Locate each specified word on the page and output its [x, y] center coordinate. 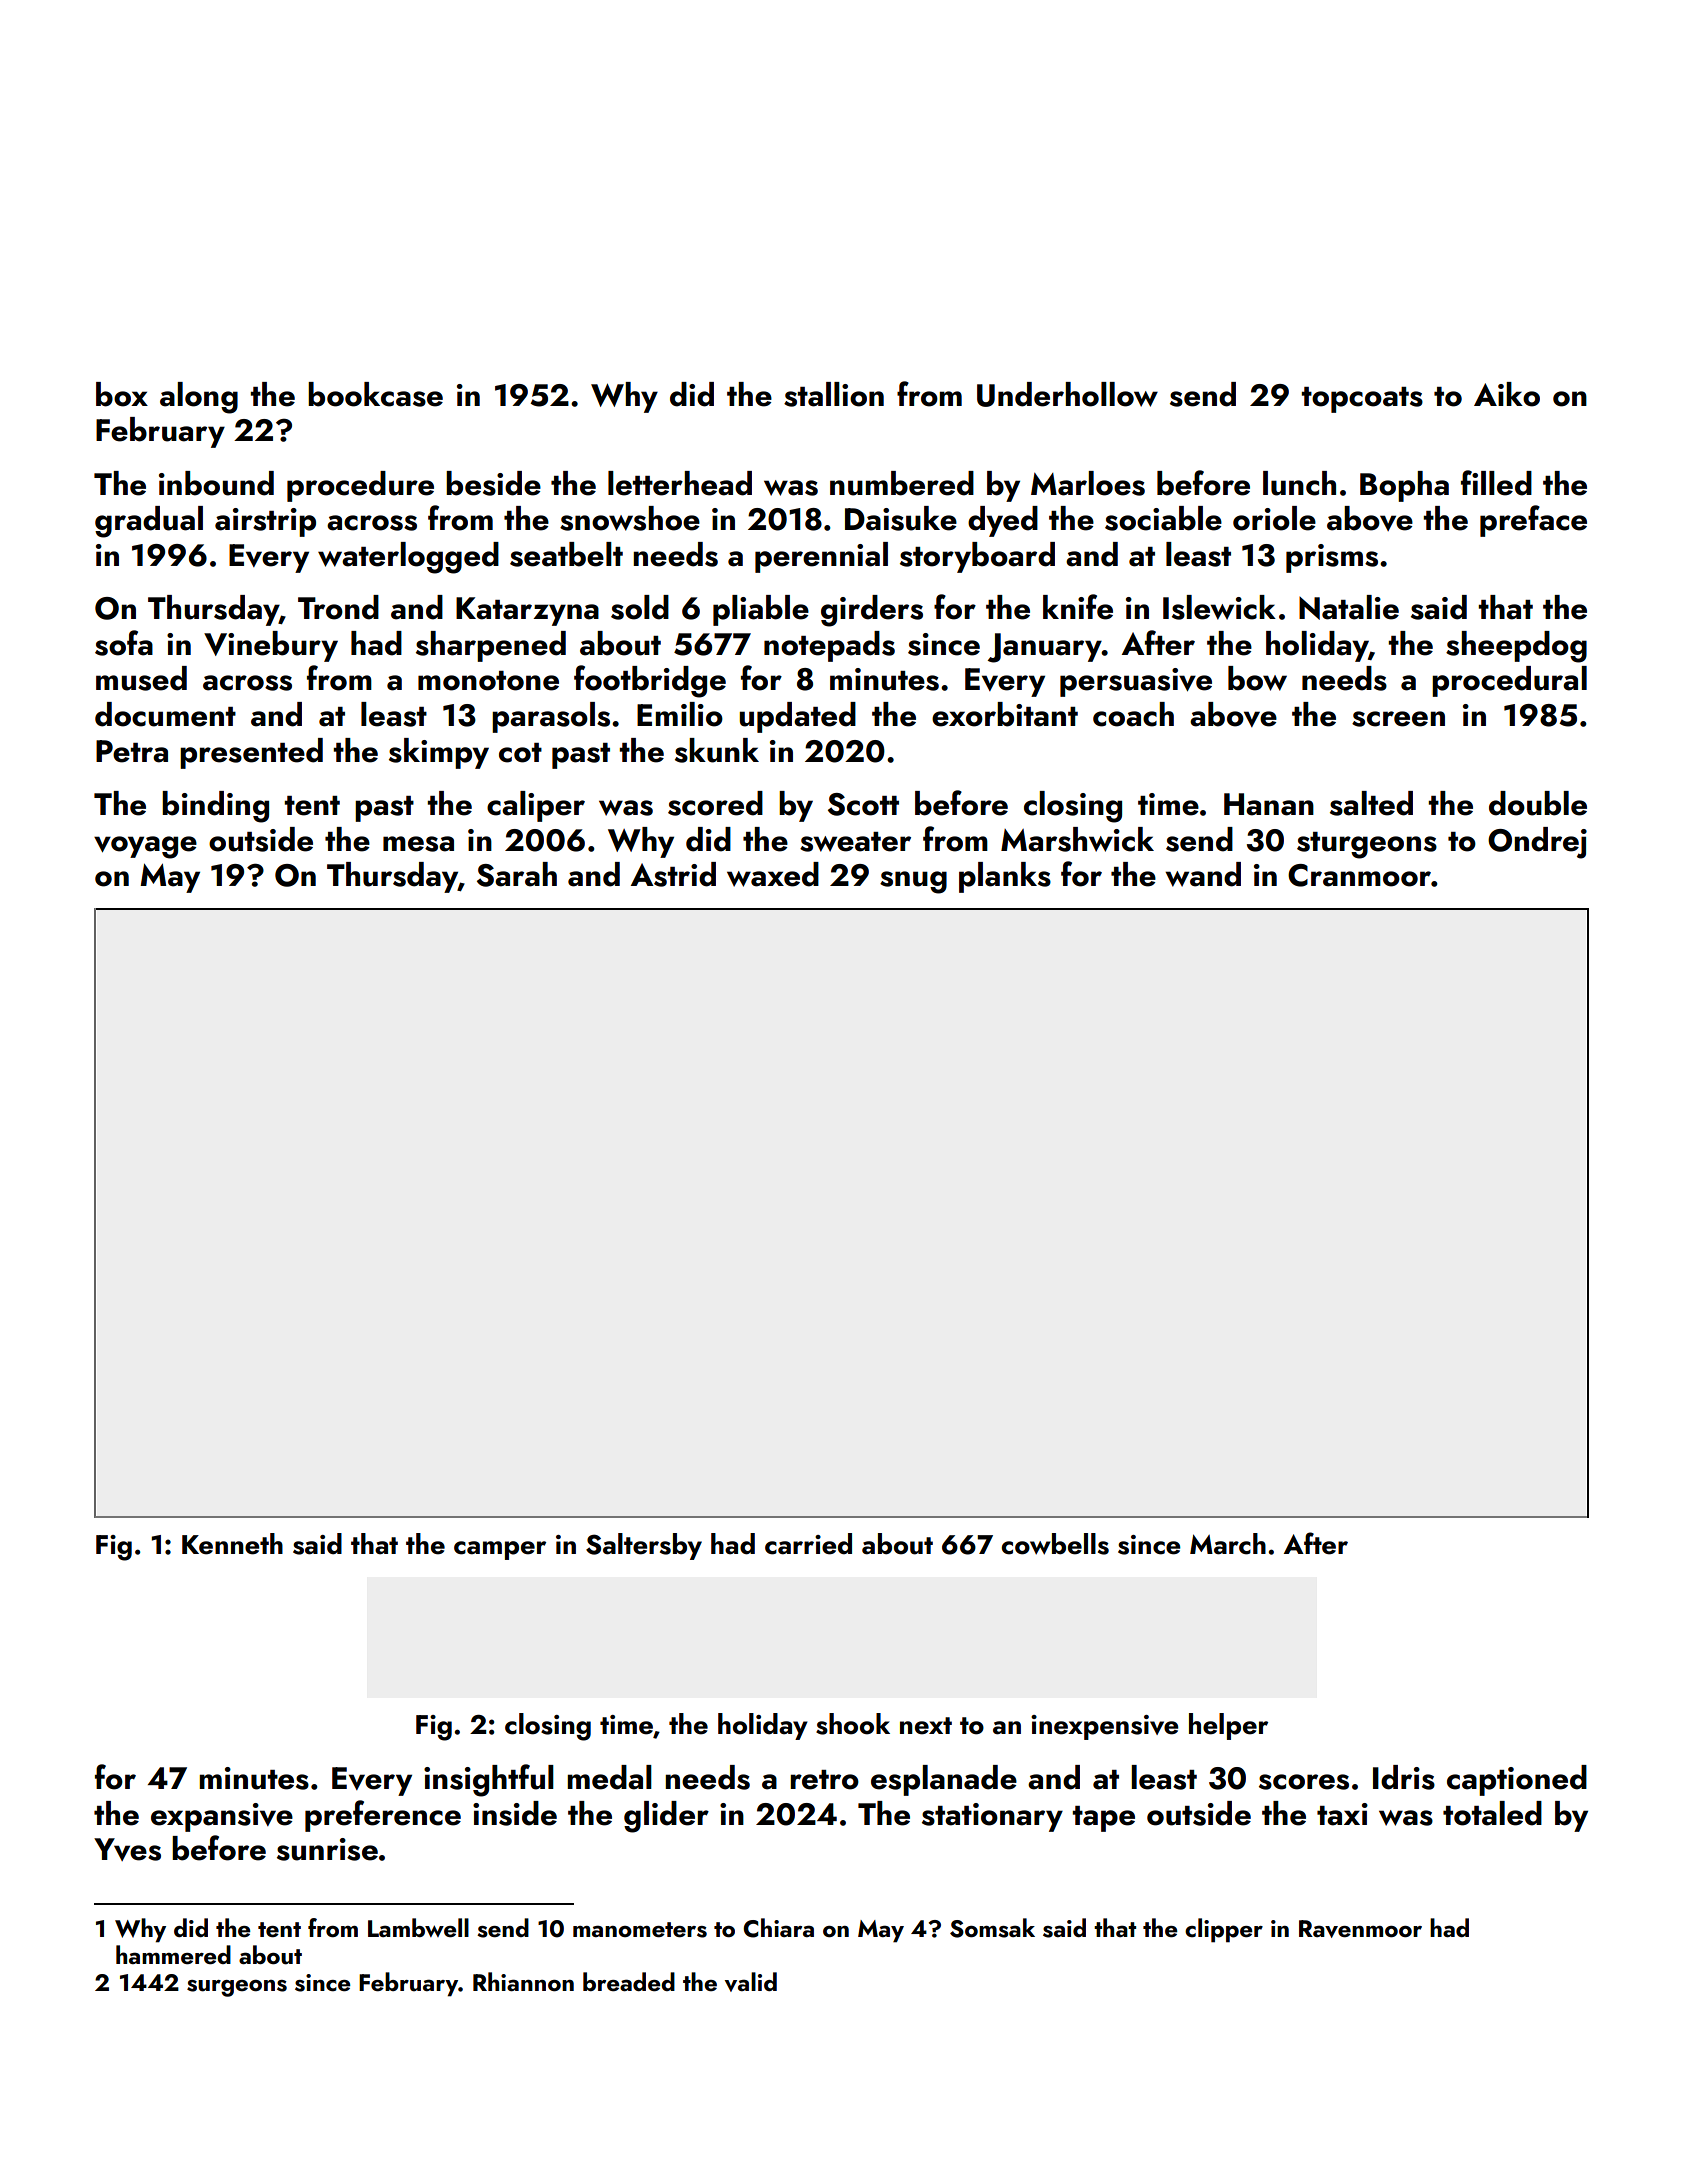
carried [808, 1544]
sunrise [327, 1849]
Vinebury [271, 646]
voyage [145, 847]
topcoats [1362, 400]
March [1228, 1544]
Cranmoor [1359, 875]
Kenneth [232, 1544]
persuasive [1136, 682]
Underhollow [1067, 394]
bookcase [375, 394]
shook [853, 1724]
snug [913, 882]
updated [797, 717]
